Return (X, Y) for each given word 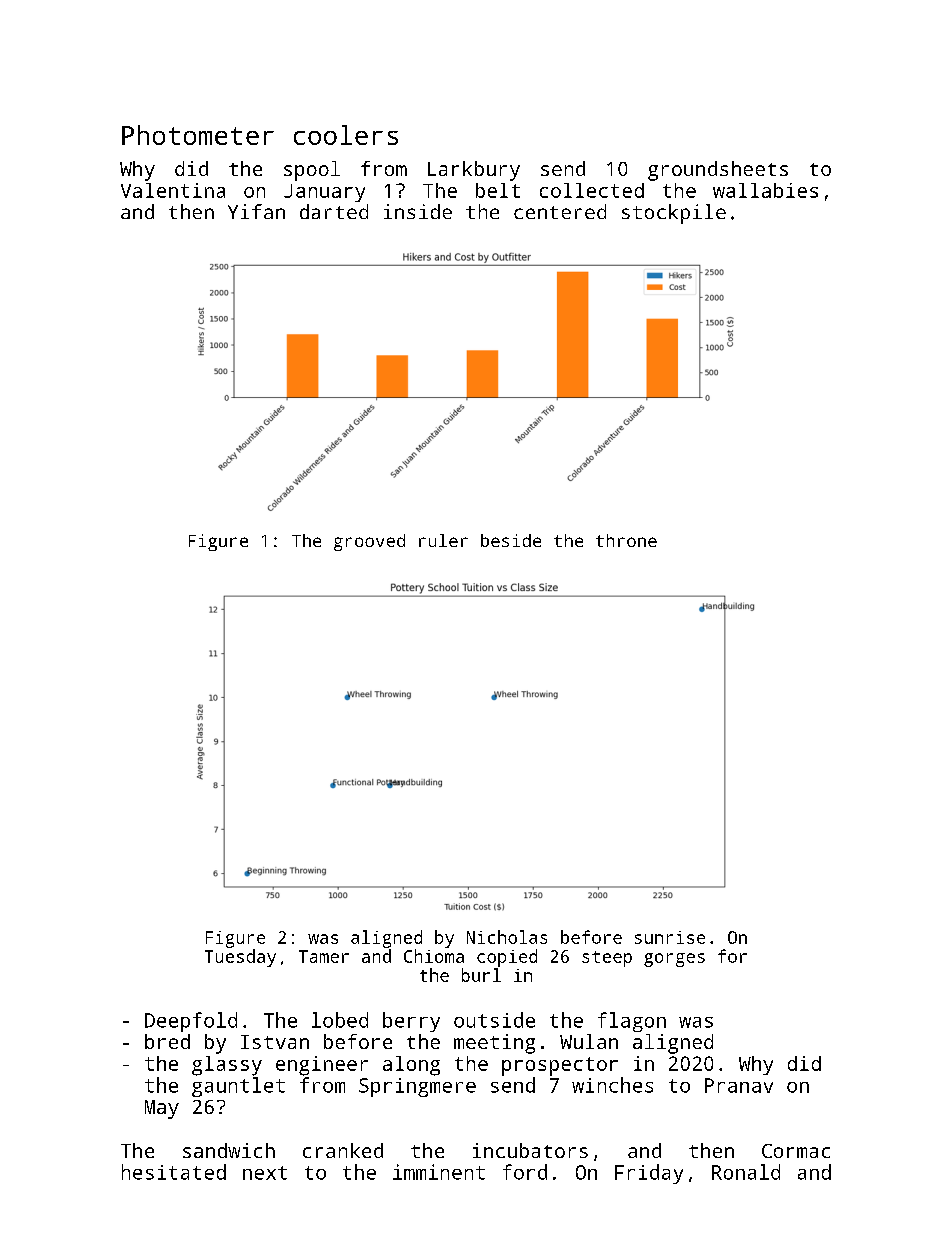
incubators (530, 1150)
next (265, 1173)
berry (411, 1022)
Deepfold (191, 1022)
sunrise (670, 937)
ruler (443, 540)
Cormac (796, 1151)
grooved (369, 542)
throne (626, 540)
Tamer (324, 956)
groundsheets (718, 171)
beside (511, 540)
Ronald (746, 1172)
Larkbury (474, 171)
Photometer (198, 135)
